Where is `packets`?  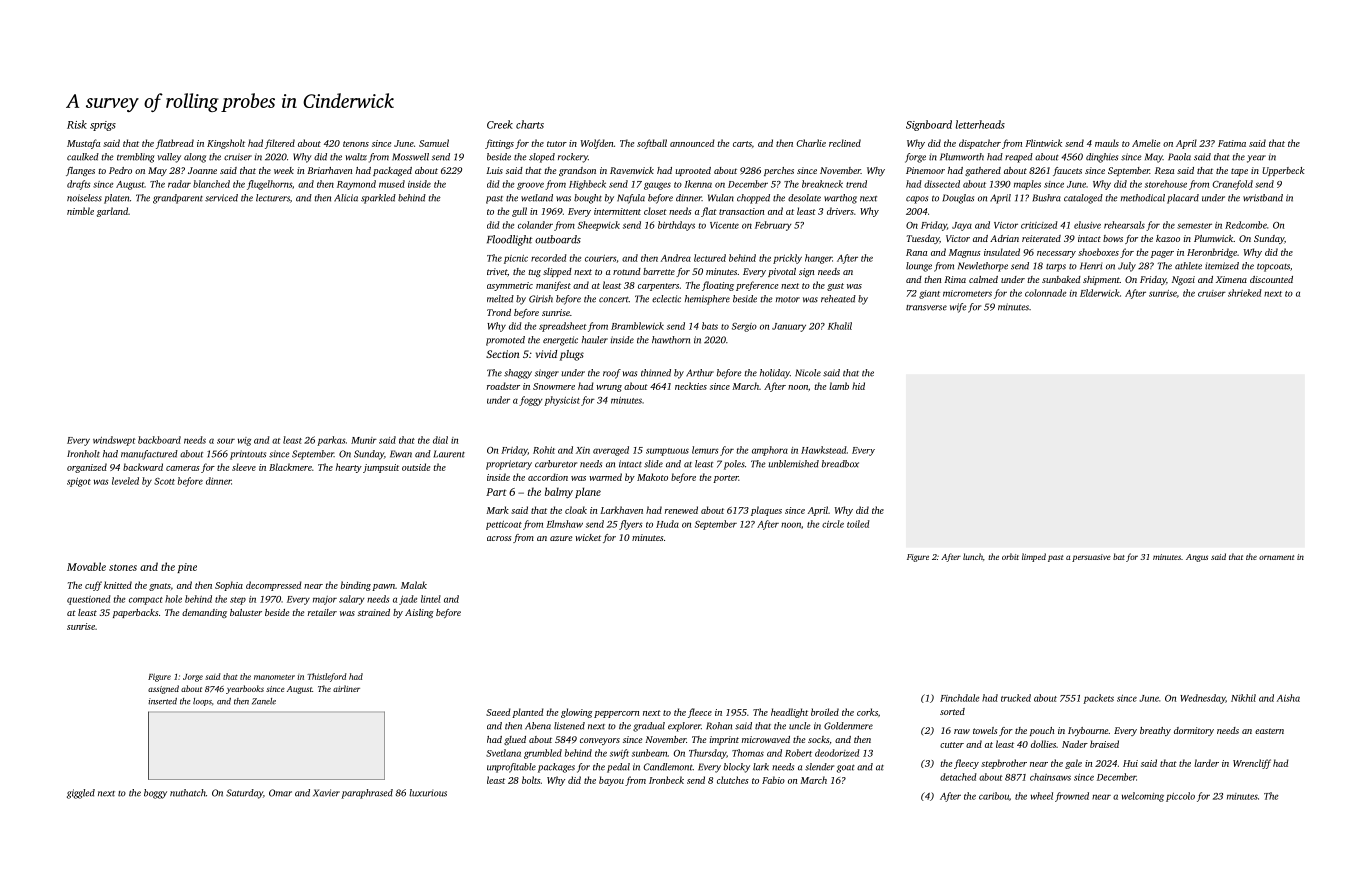
packets is located at coordinates (1098, 699).
